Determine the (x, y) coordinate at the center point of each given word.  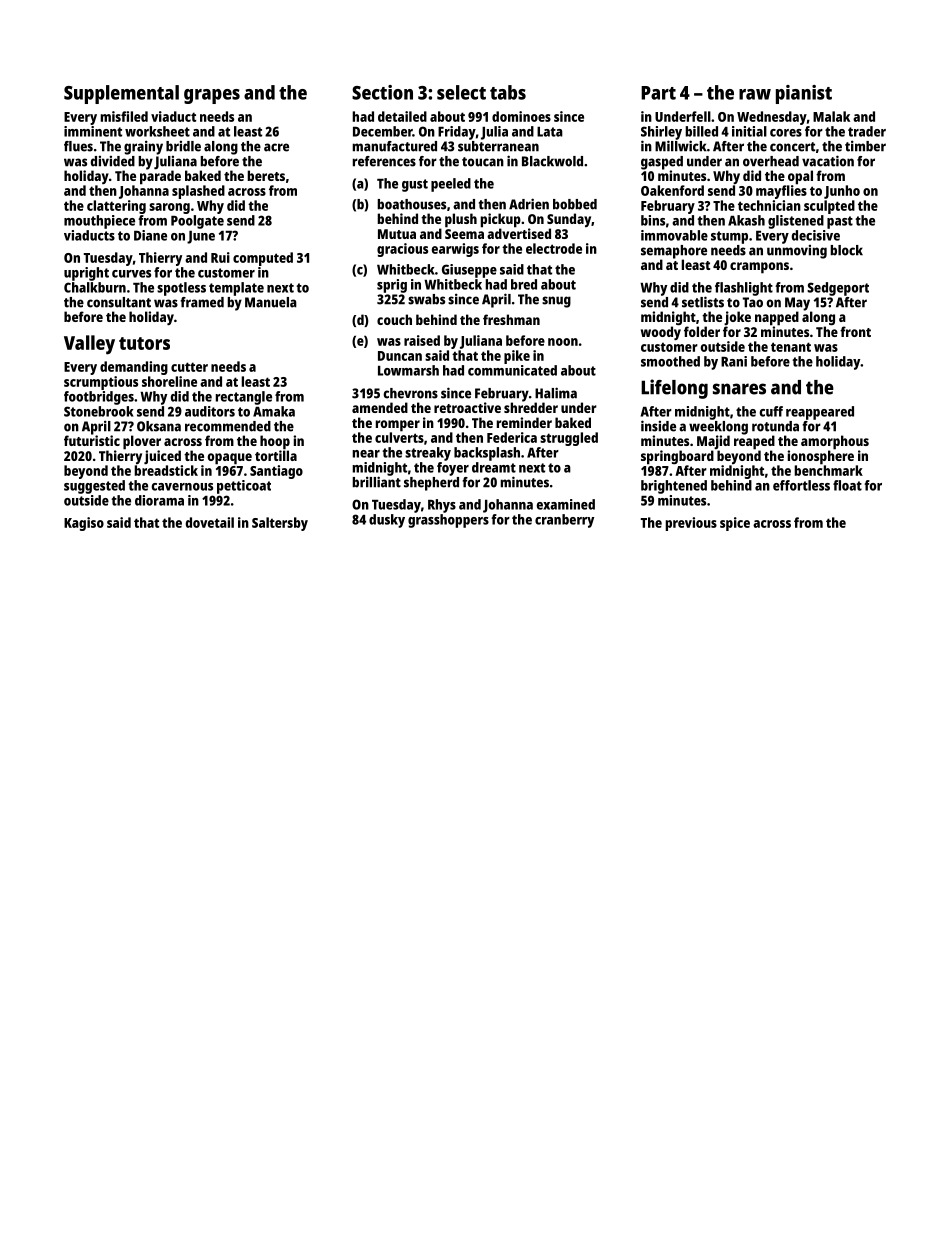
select (461, 92)
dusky (387, 521)
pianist (804, 94)
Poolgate (197, 222)
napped (777, 318)
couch (394, 319)
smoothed (670, 361)
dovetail (210, 522)
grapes (212, 96)
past (840, 222)
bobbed (575, 204)
